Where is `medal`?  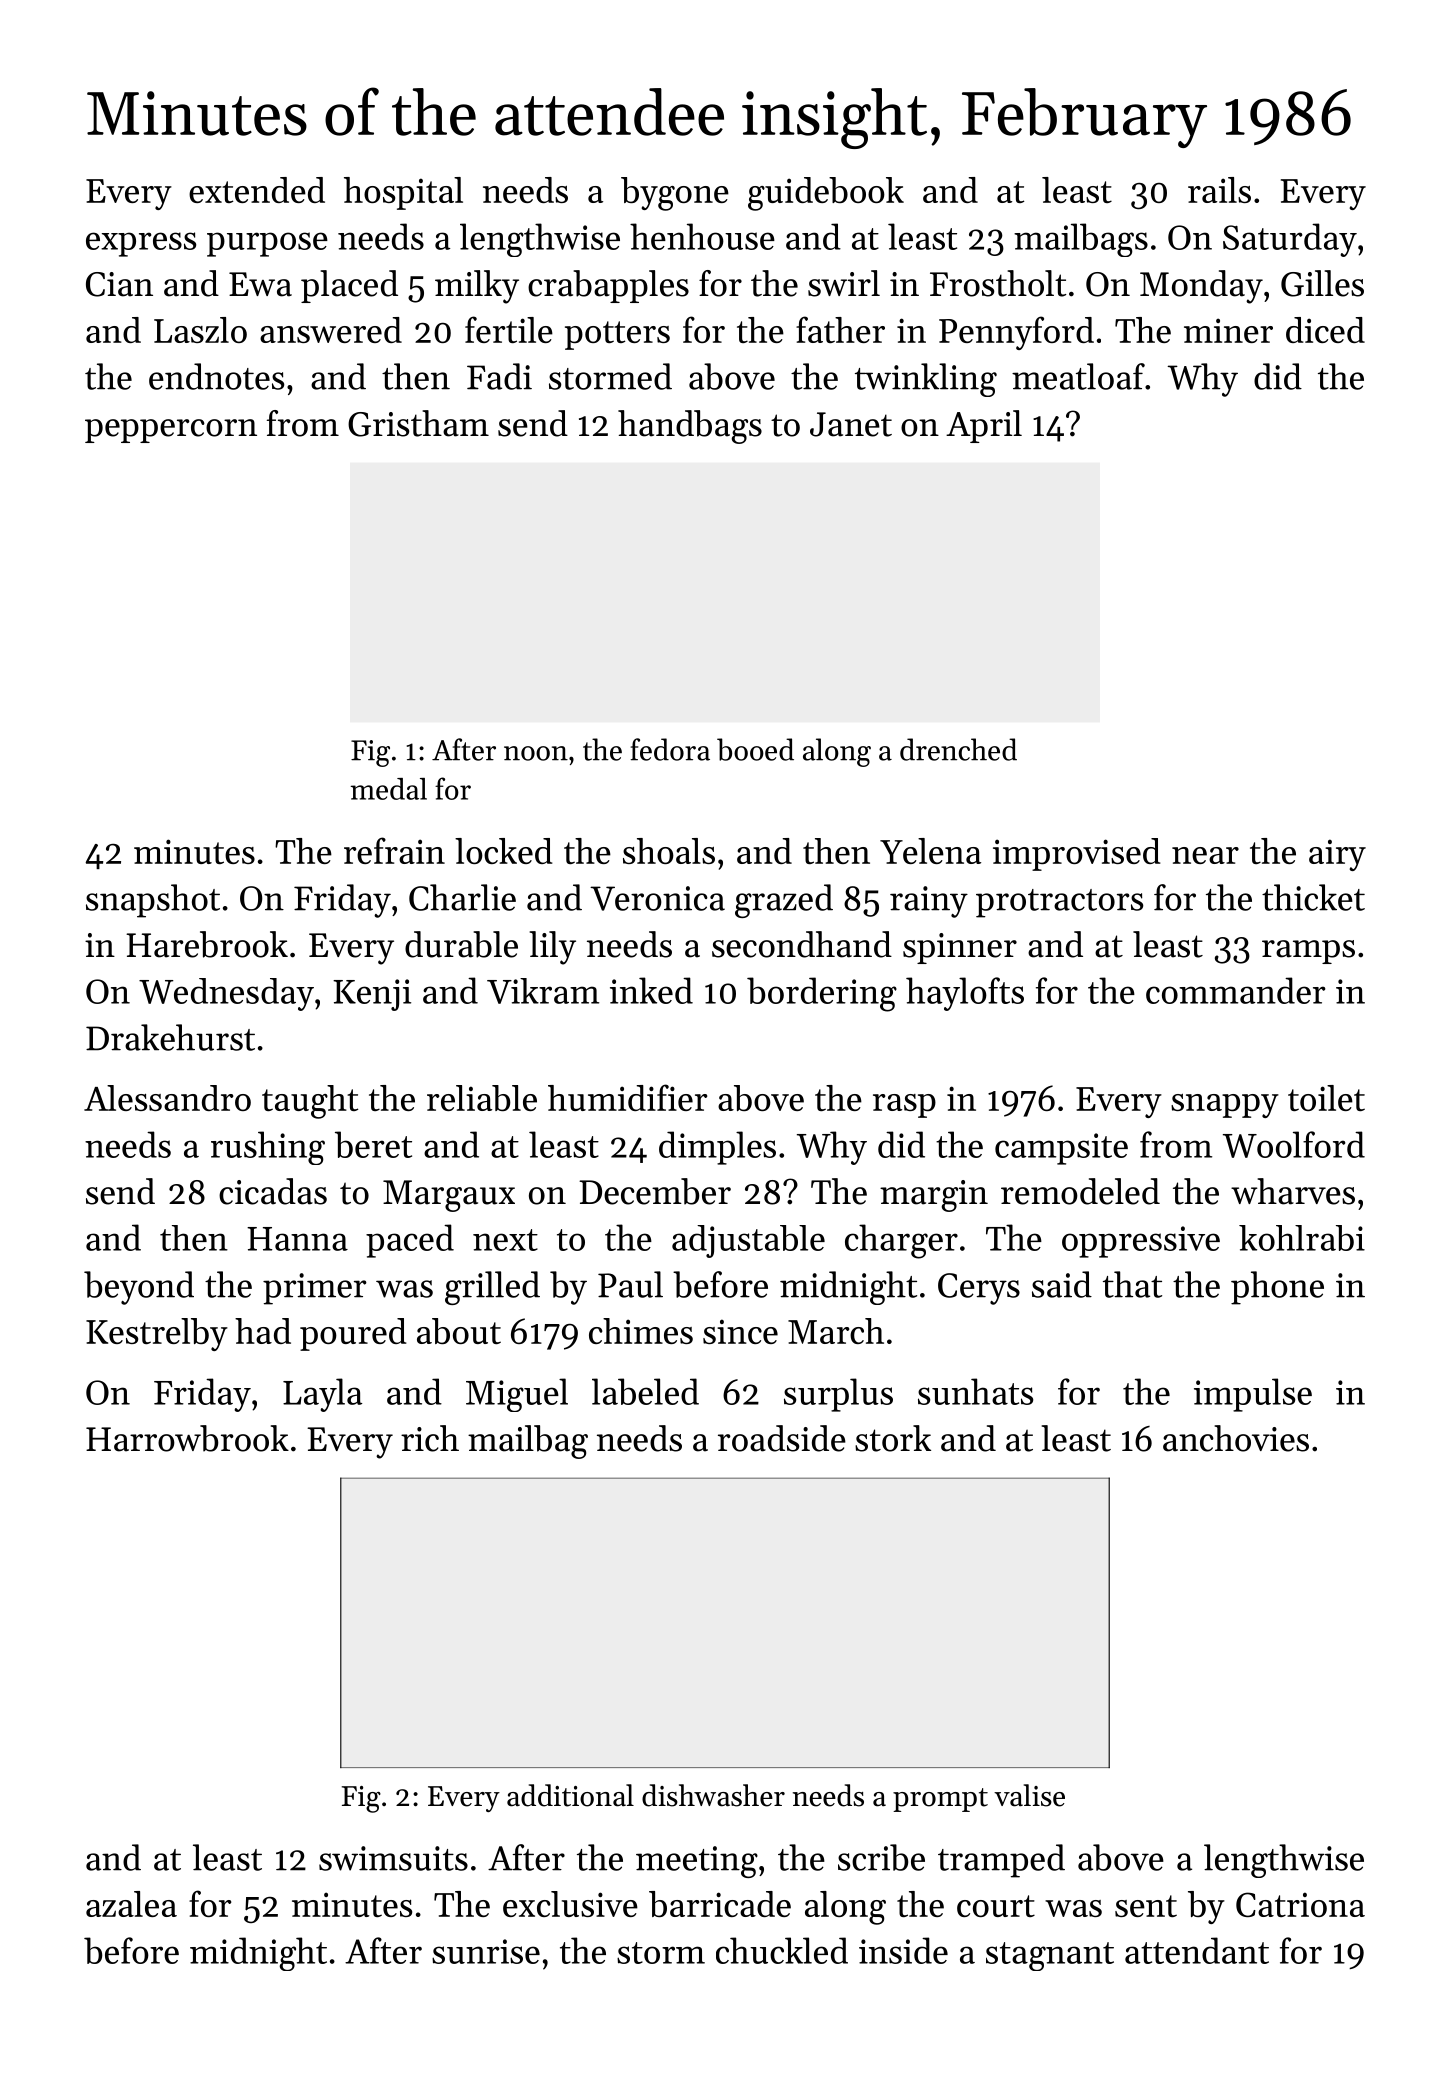
medal is located at coordinates (389, 789).
